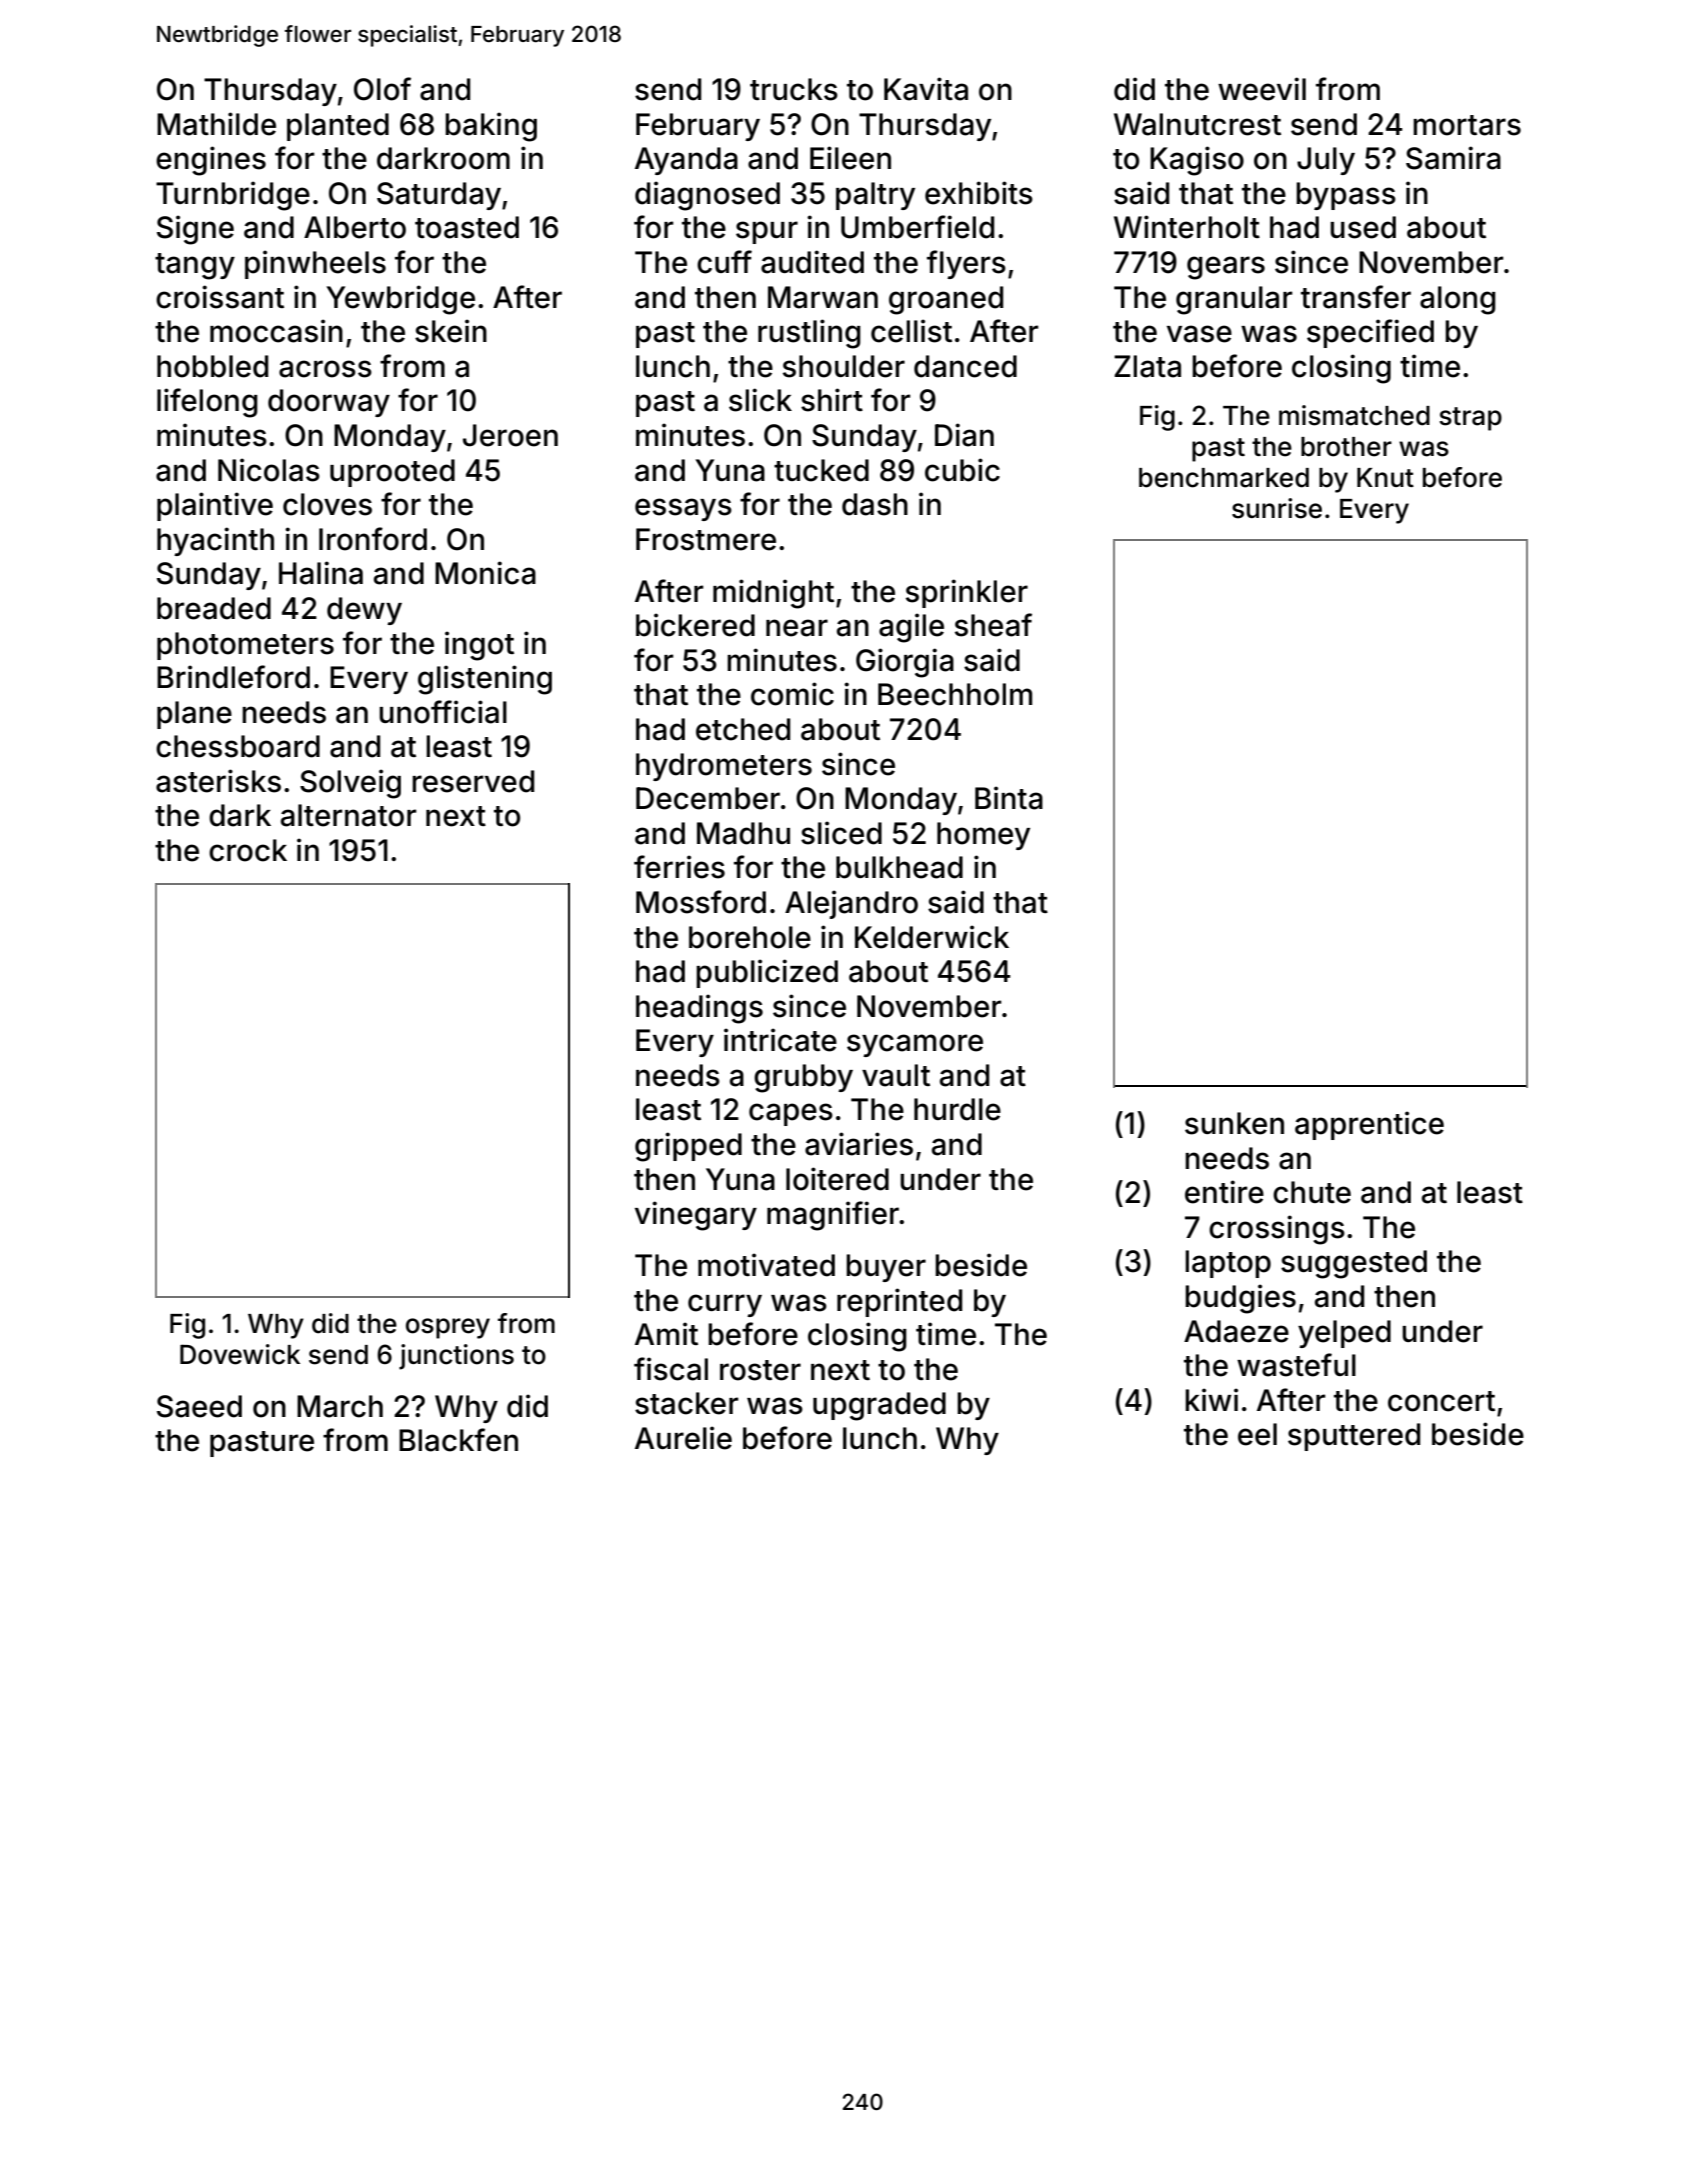  I want to click on photometers, so click(245, 646).
